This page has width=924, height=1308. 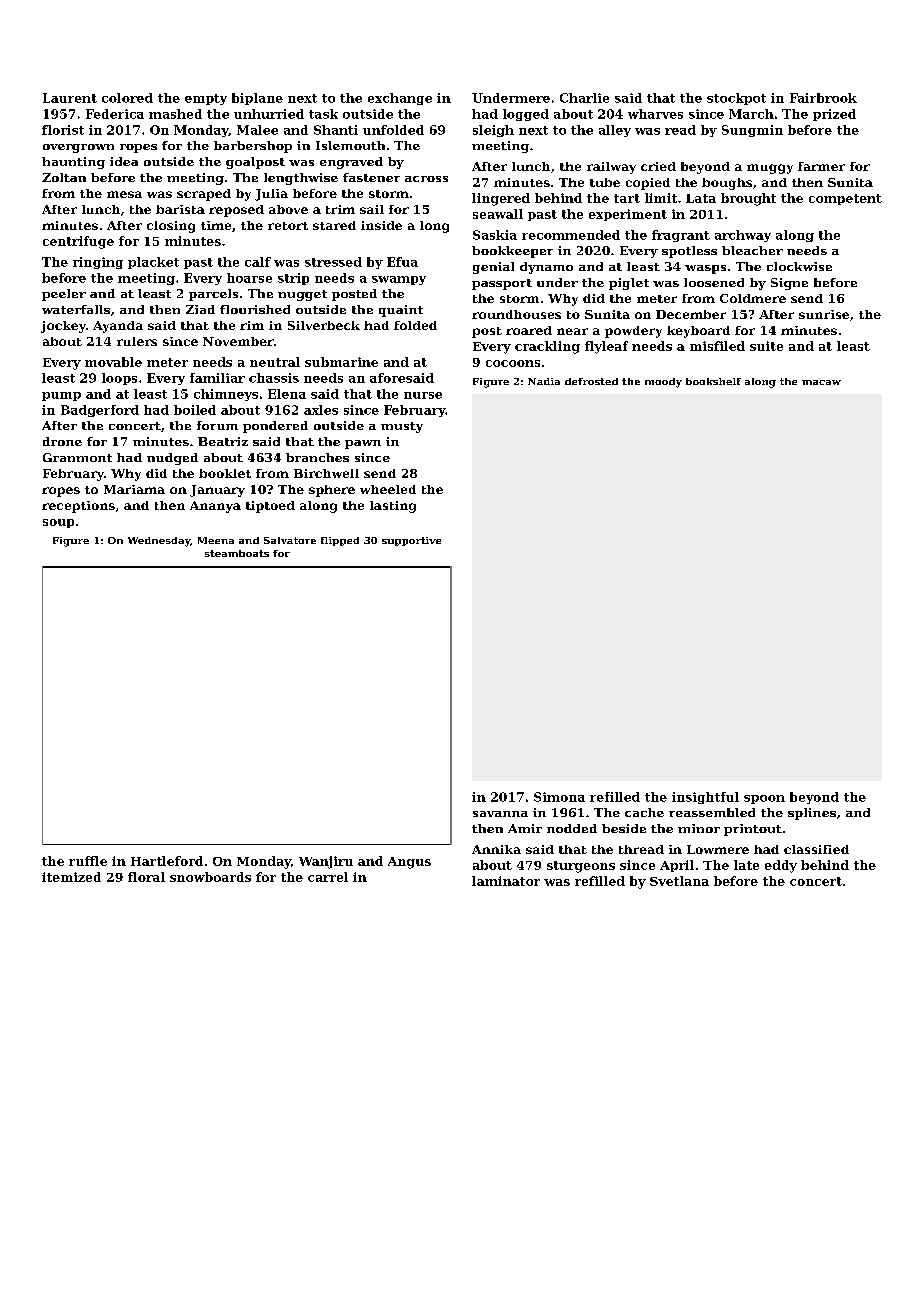 I want to click on scraped, so click(x=204, y=195).
